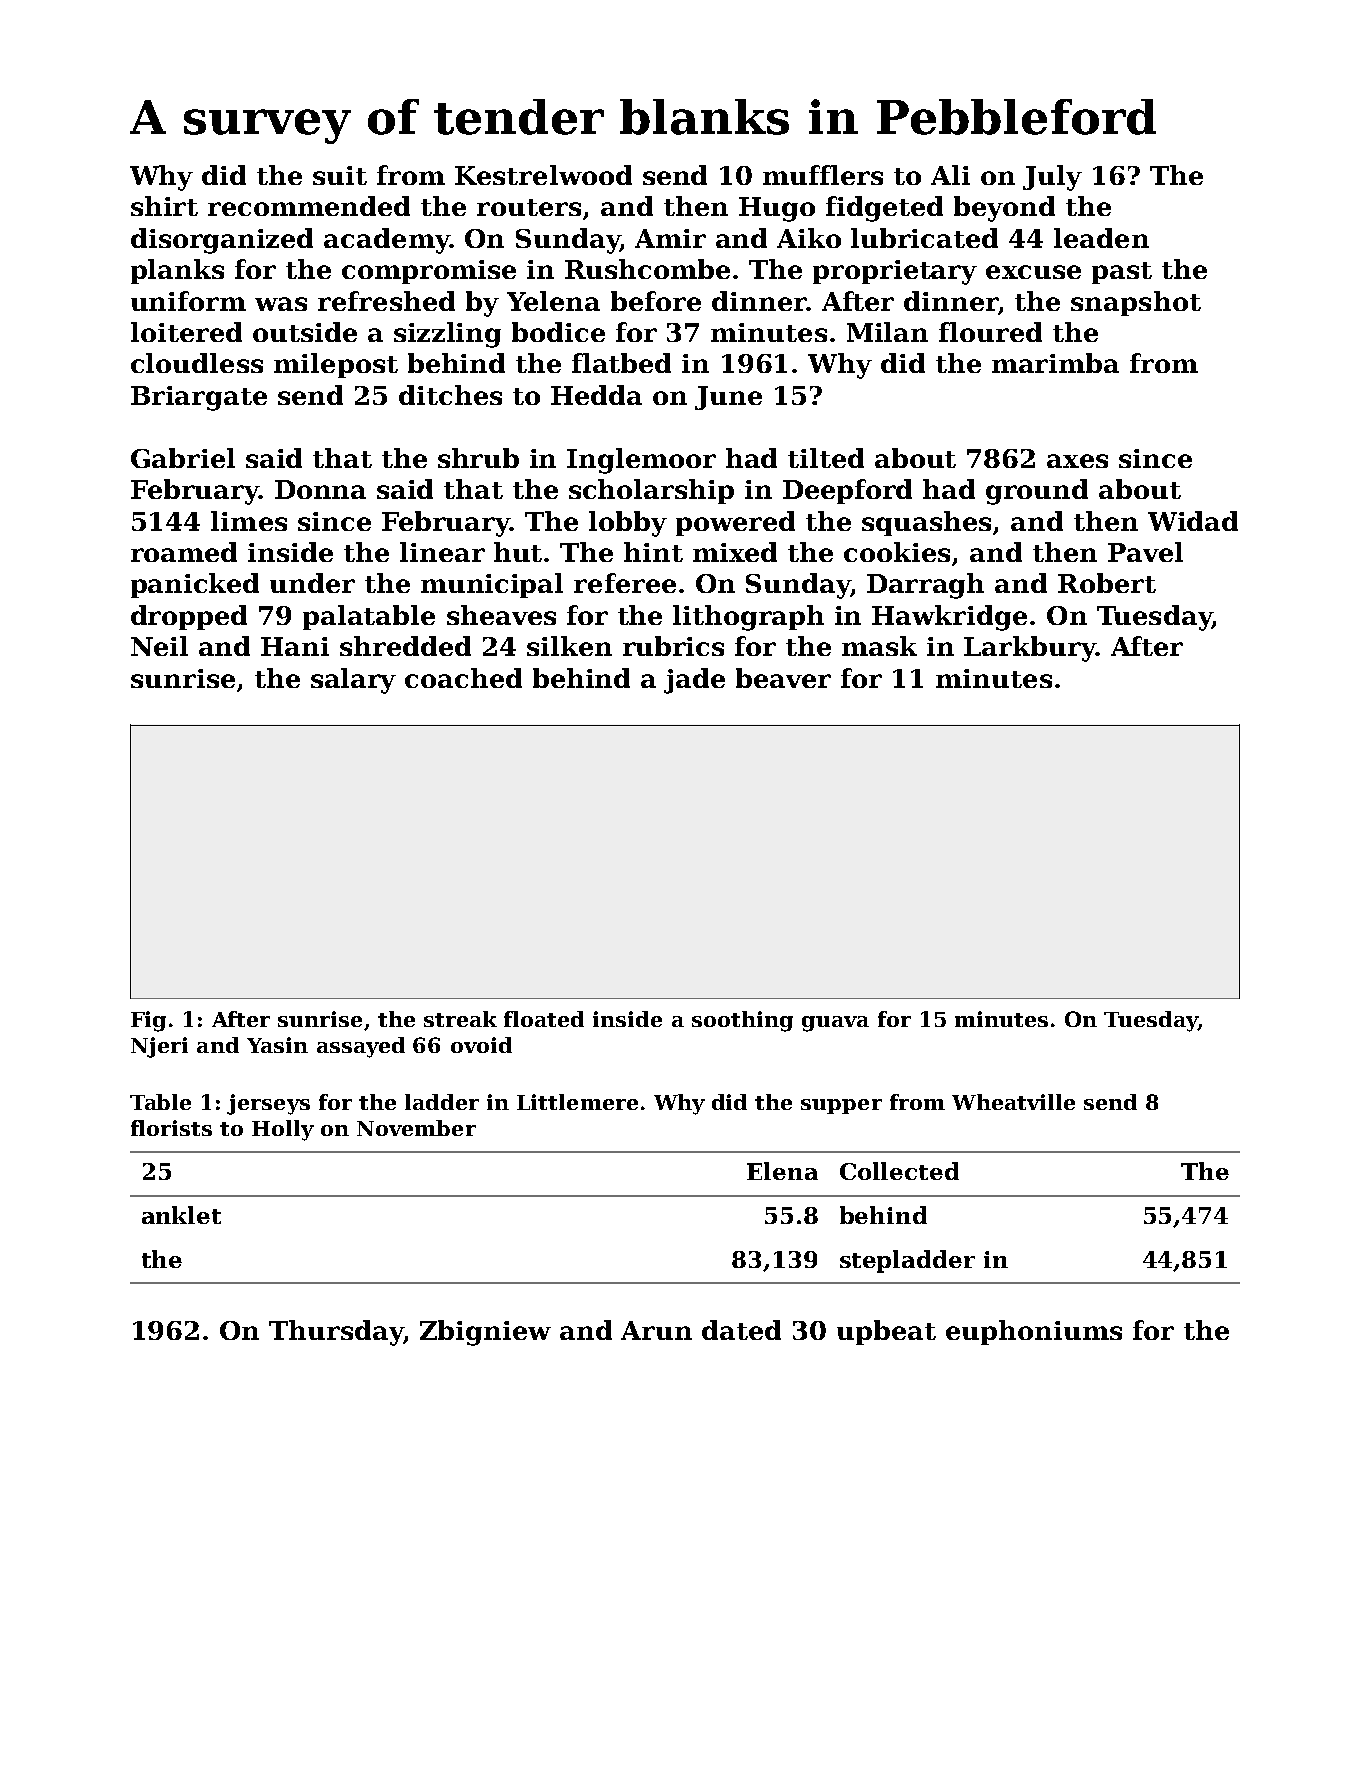 Image resolution: width=1370 pixels, height=1773 pixels. Describe the element at coordinates (1101, 238) in the document. I see `leaden` at that location.
